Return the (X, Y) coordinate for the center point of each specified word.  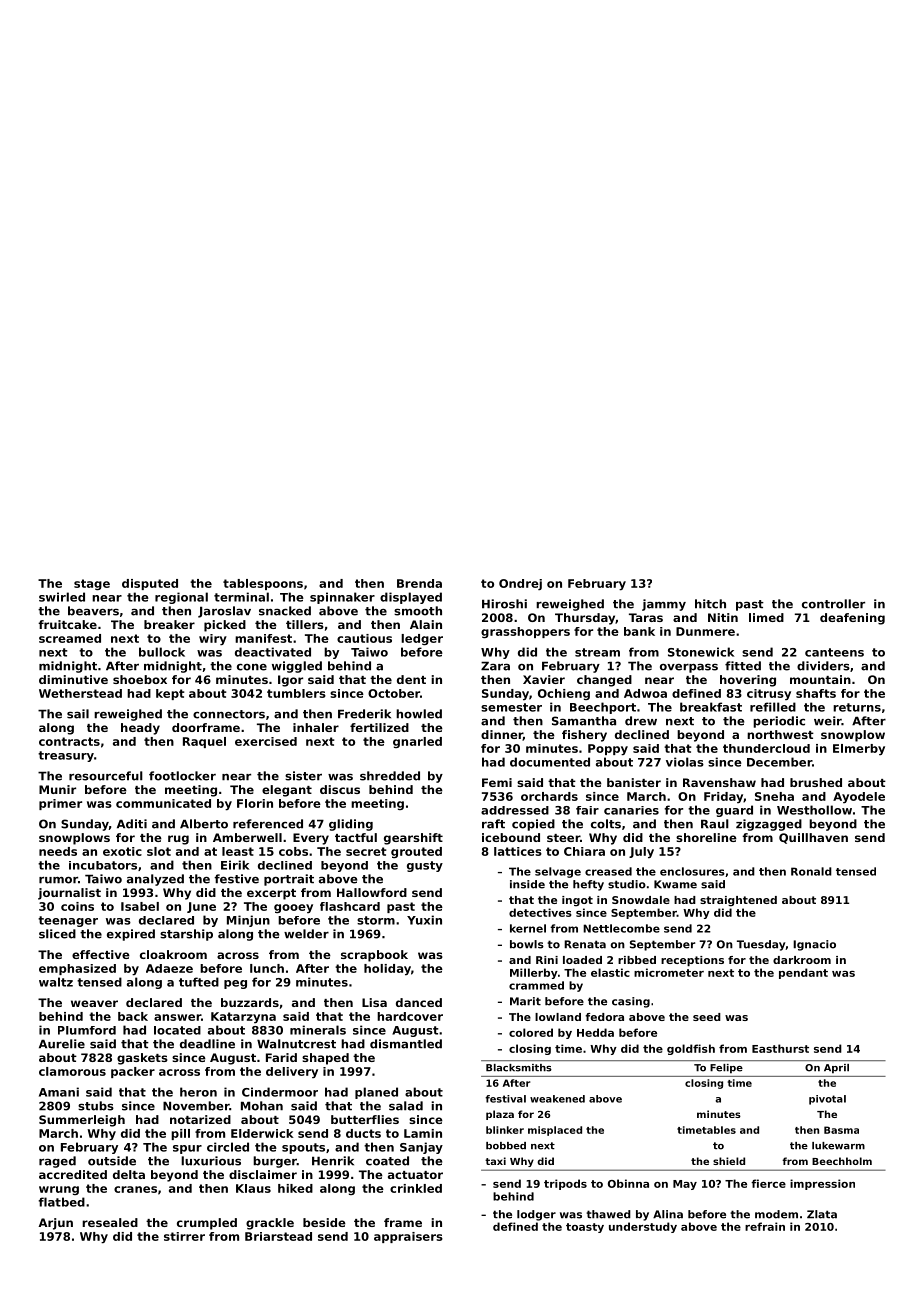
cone (252, 667)
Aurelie (62, 1044)
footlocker (182, 776)
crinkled (416, 1188)
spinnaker (342, 598)
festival (505, 1099)
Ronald (811, 871)
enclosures (692, 871)
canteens (834, 652)
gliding (351, 825)
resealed (110, 1222)
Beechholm (842, 1161)
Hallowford (372, 892)
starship (186, 935)
